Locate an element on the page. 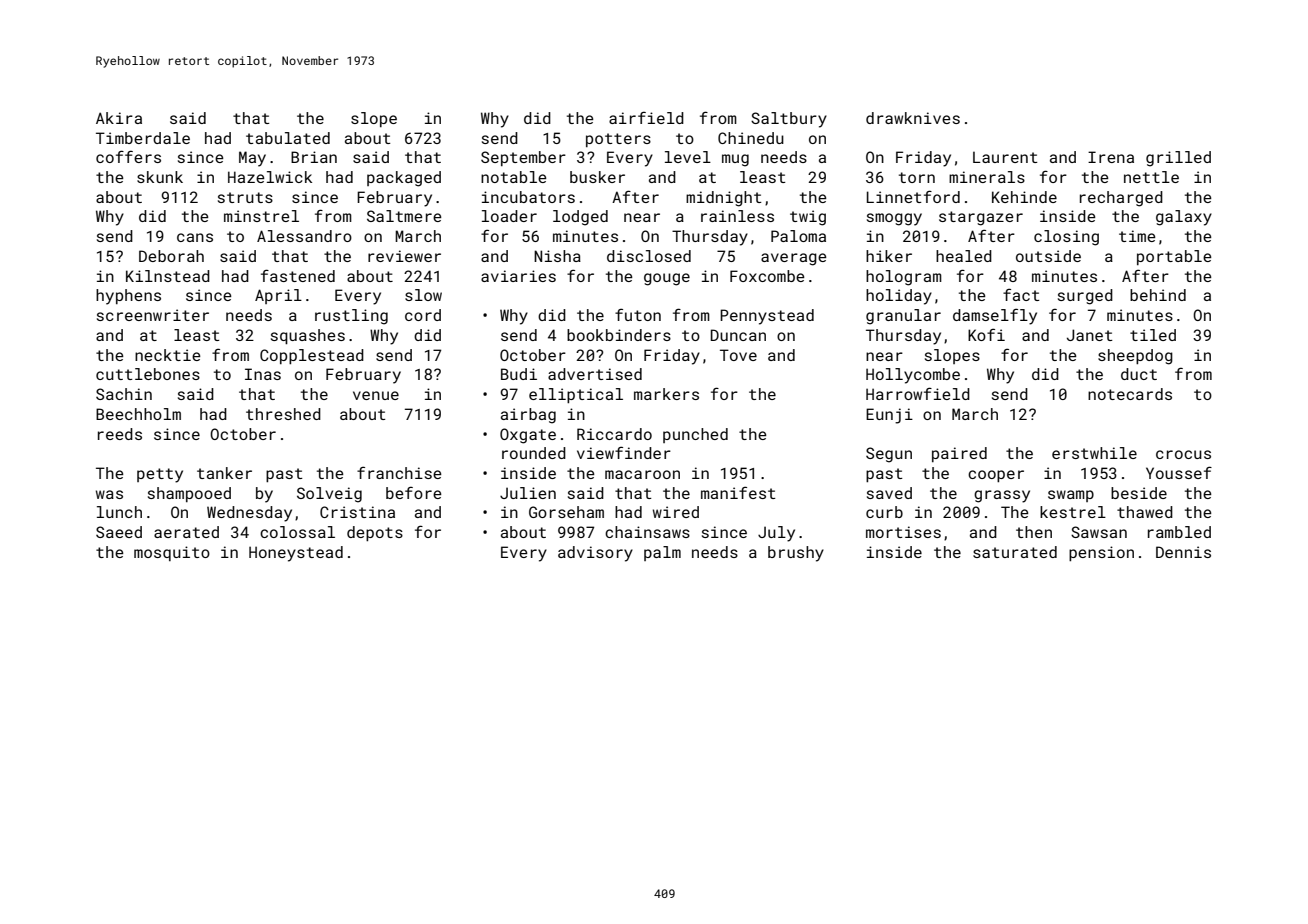  drawknives is located at coordinates (913, 118).
